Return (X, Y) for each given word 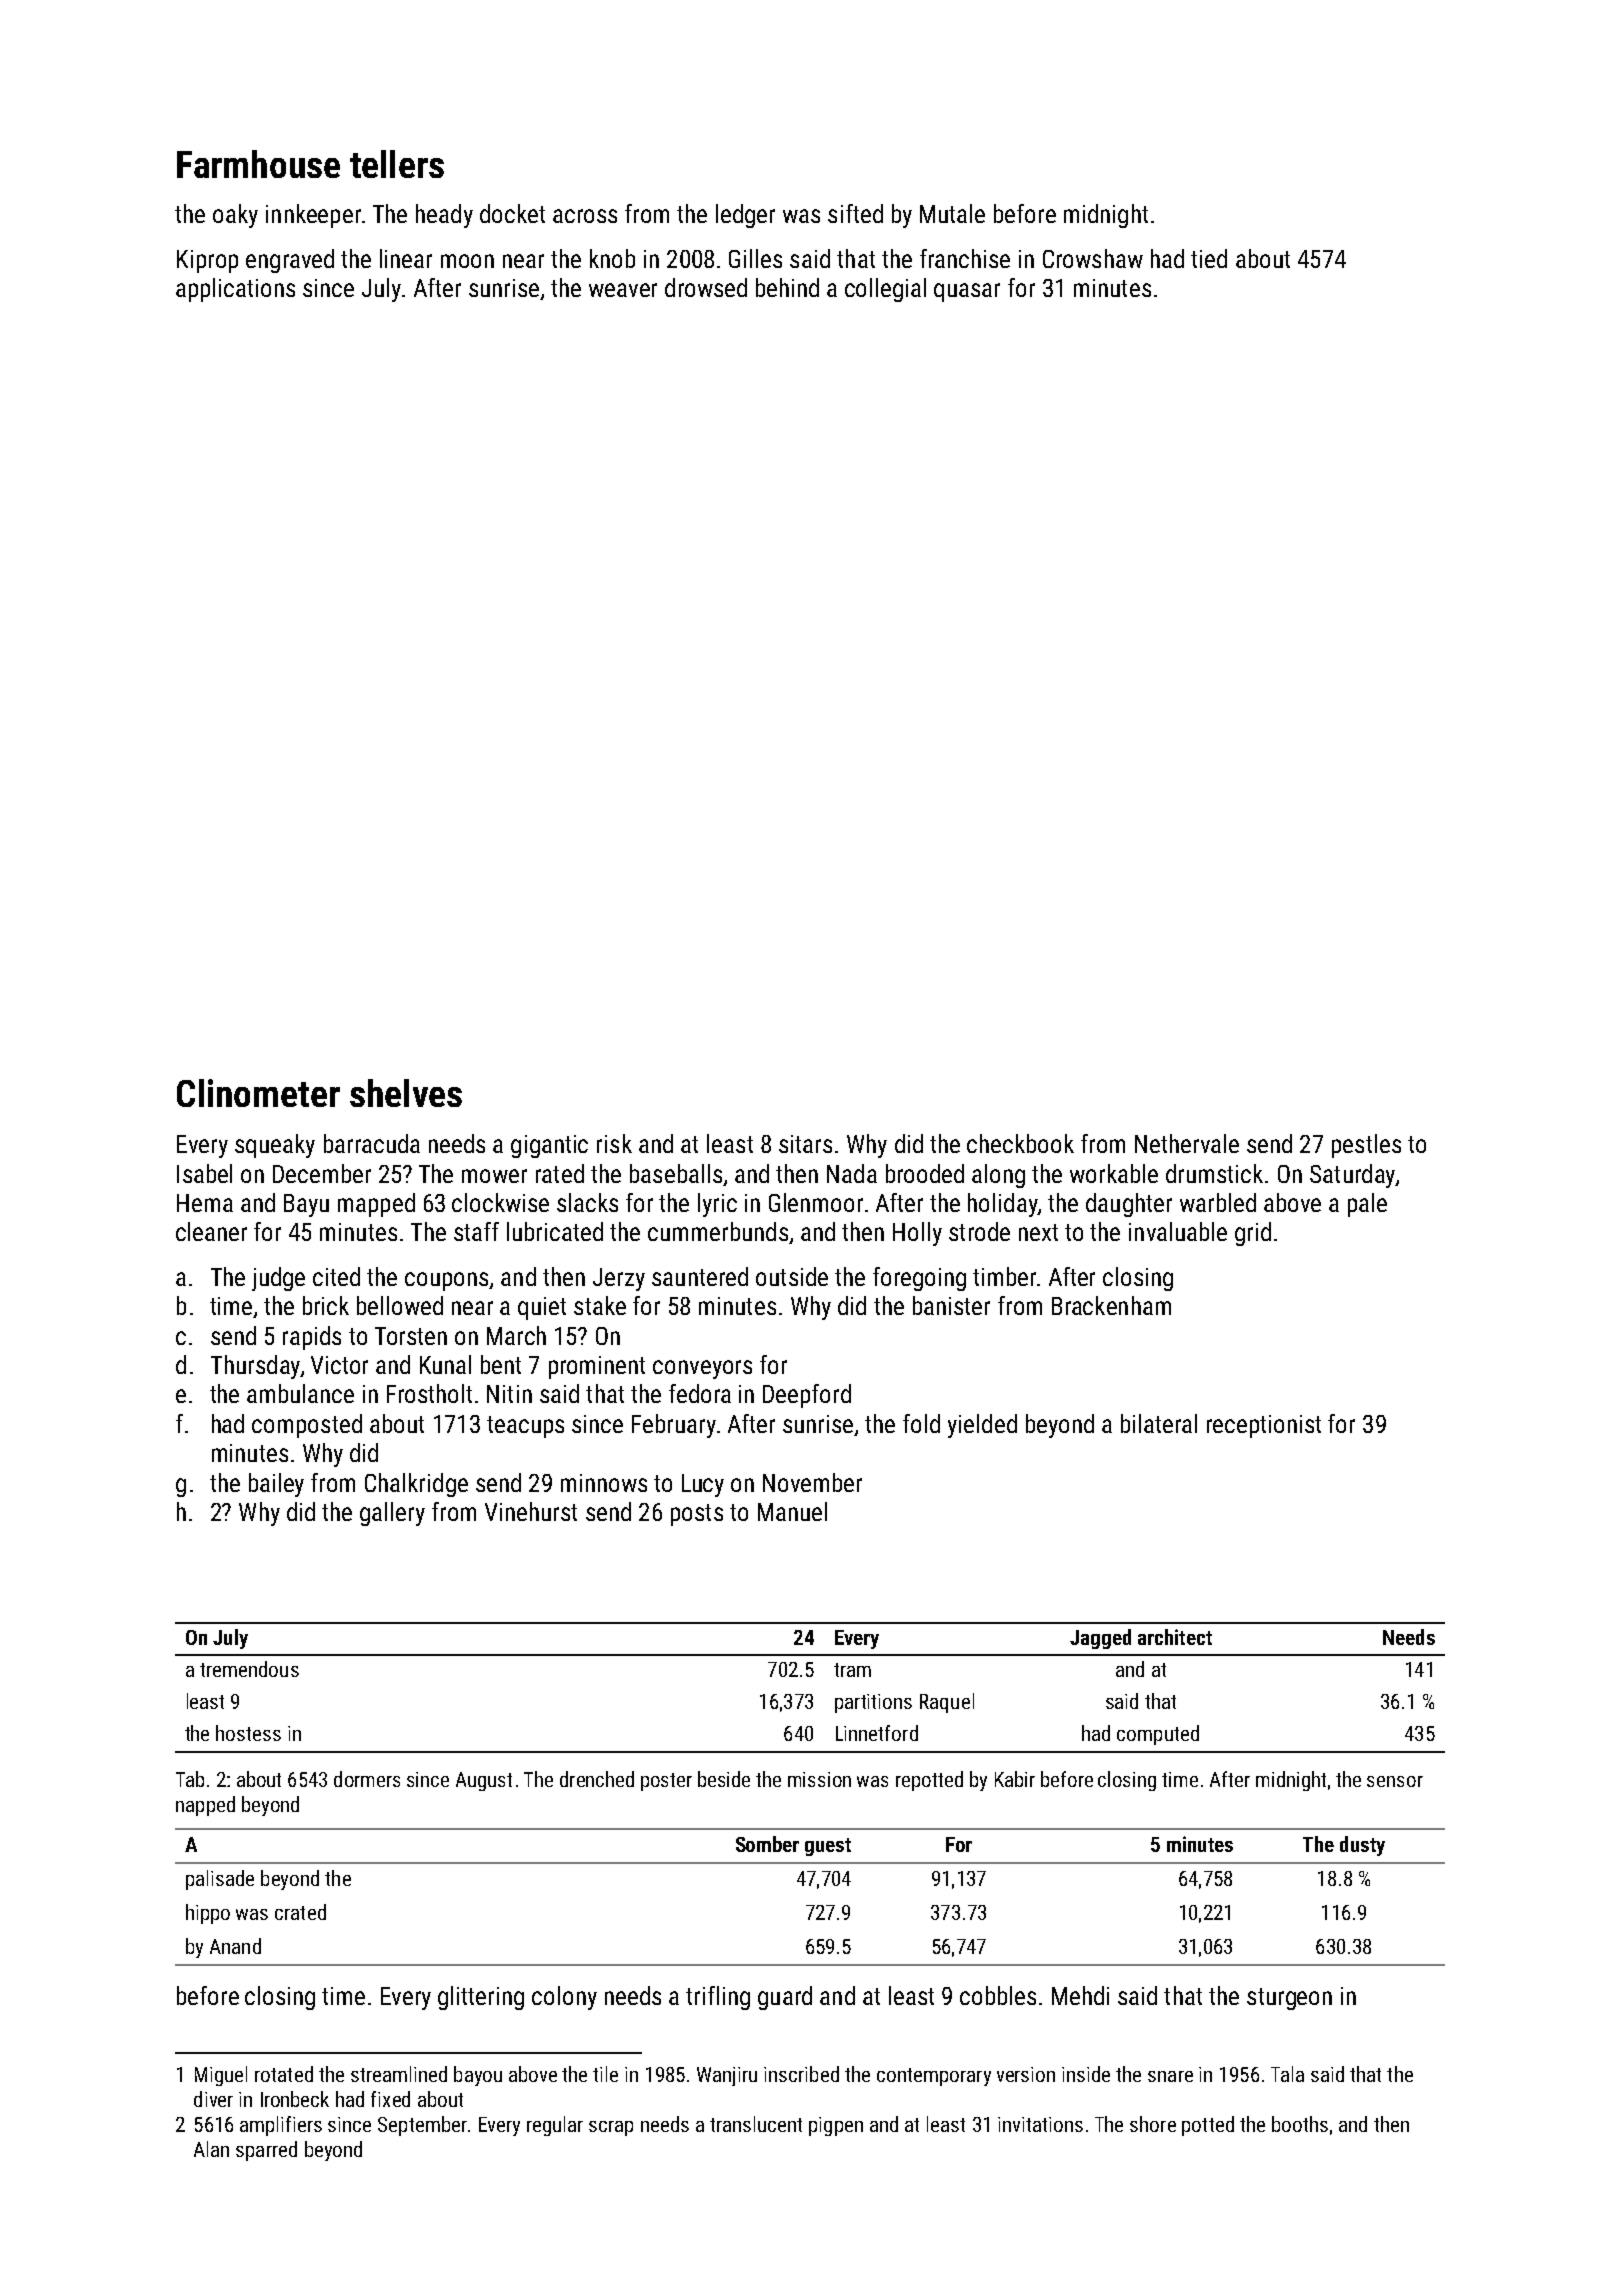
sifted (855, 213)
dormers (367, 1779)
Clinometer (258, 1093)
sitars (805, 1144)
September (422, 2126)
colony (564, 1998)
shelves (406, 1093)
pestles (1366, 1146)
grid (1253, 1234)
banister (951, 1305)
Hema (205, 1203)
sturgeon (1289, 1999)
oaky (235, 216)
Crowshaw (1093, 258)
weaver (623, 290)
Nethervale (1187, 1143)
